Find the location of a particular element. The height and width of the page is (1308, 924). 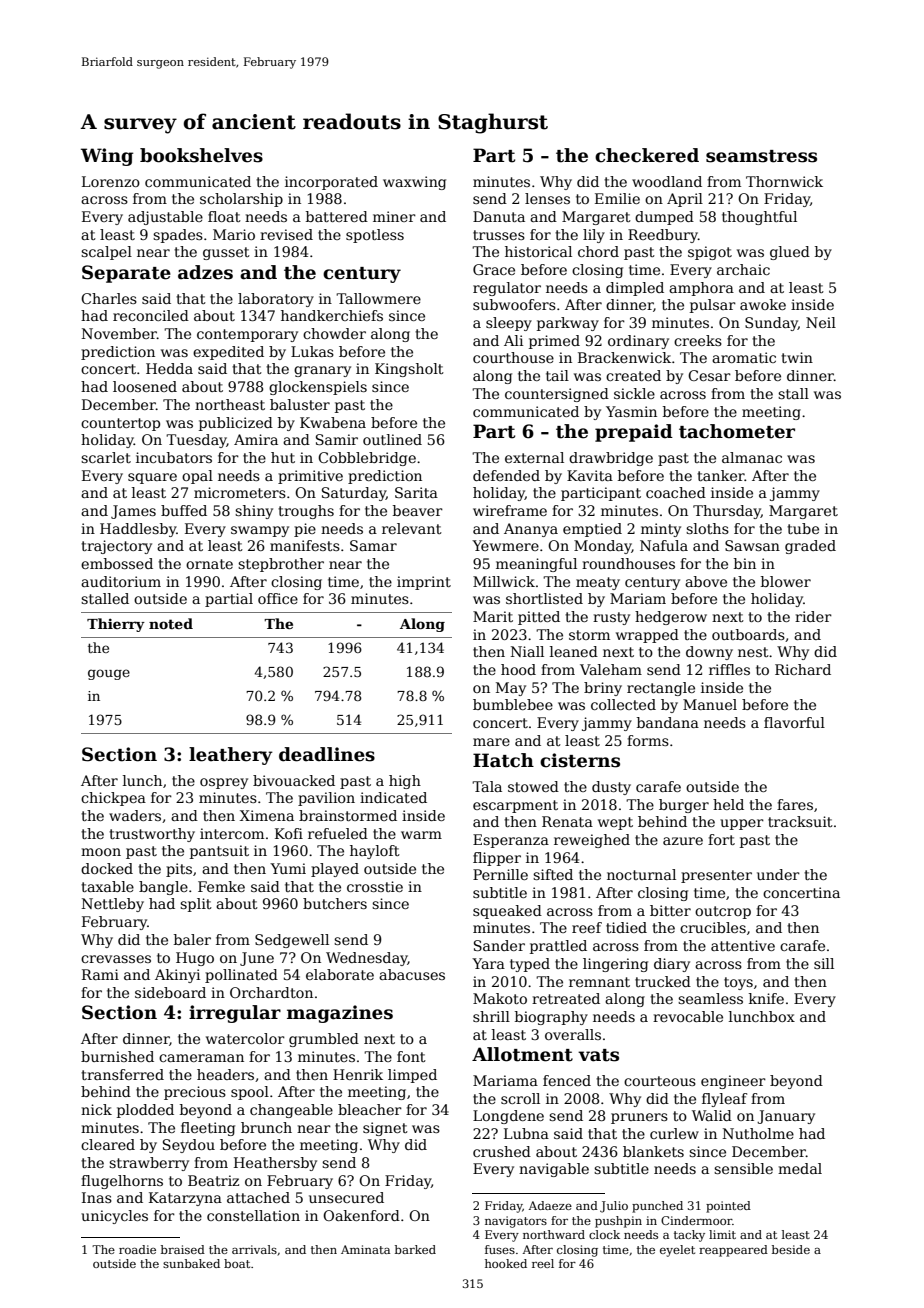

glued is located at coordinates (790, 253).
